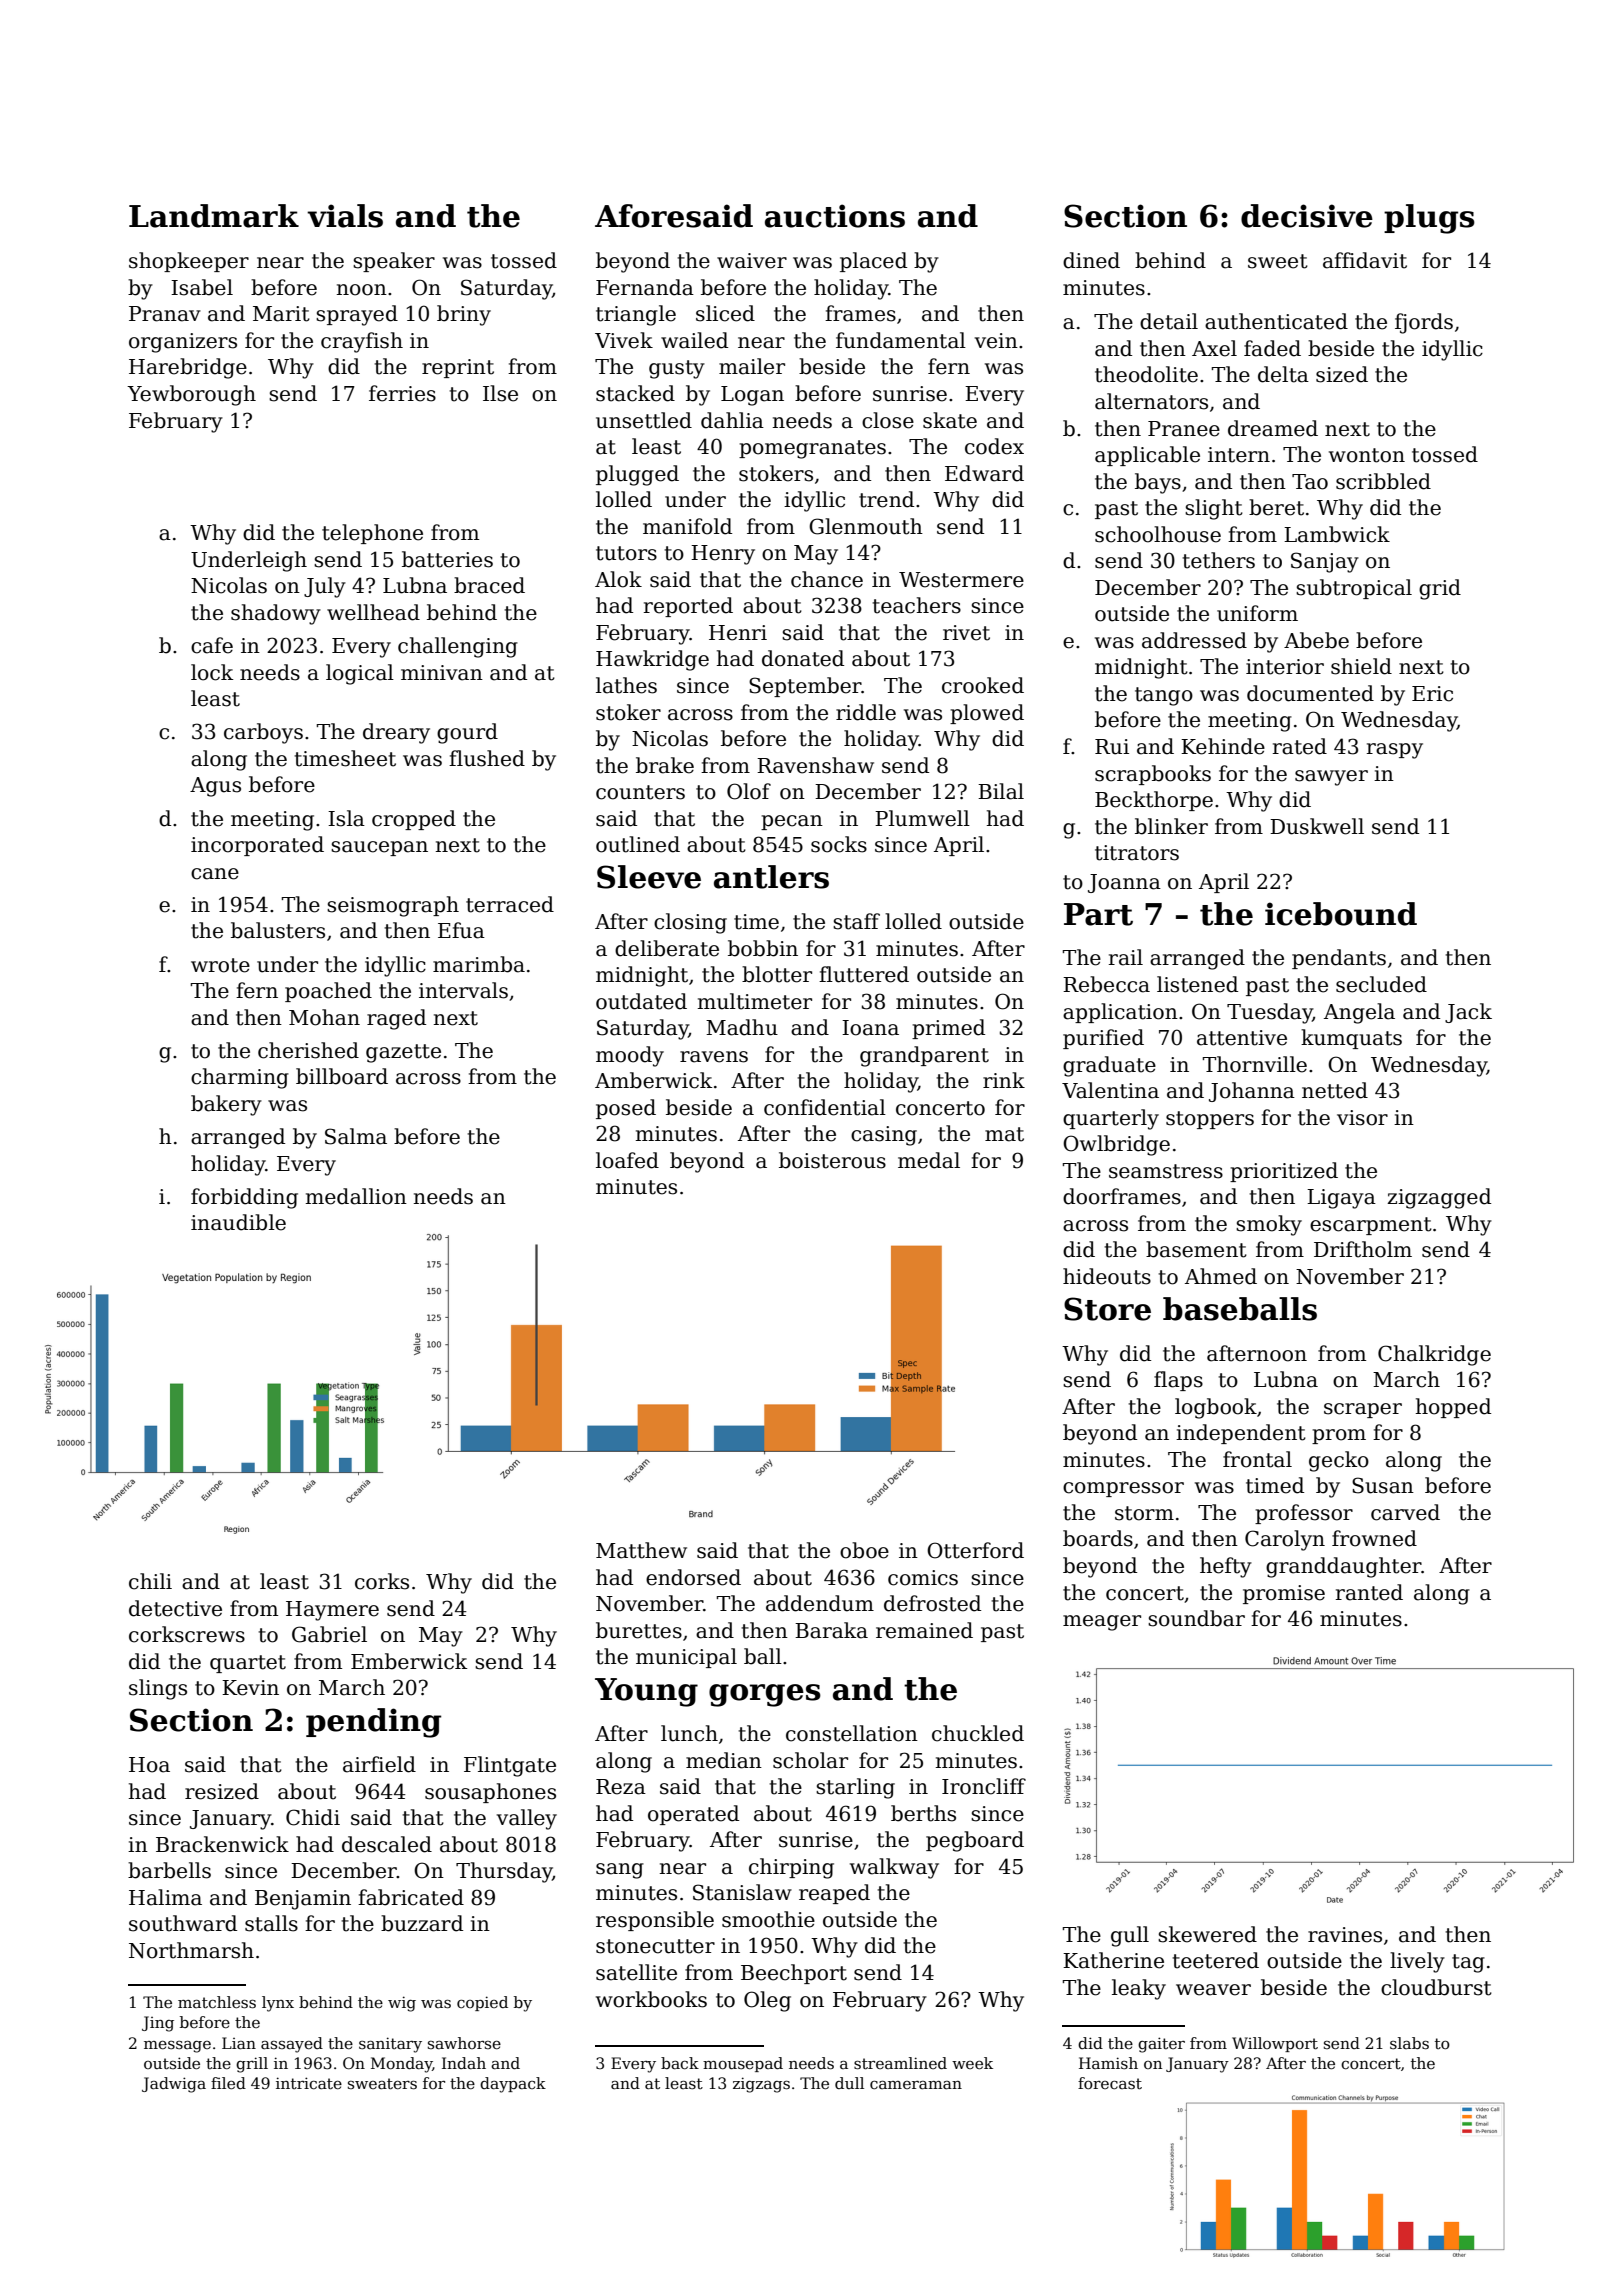 This page has height=2292, width=1620. Describe the element at coordinates (1369, 1592) in the page. I see `ranted` at that location.
